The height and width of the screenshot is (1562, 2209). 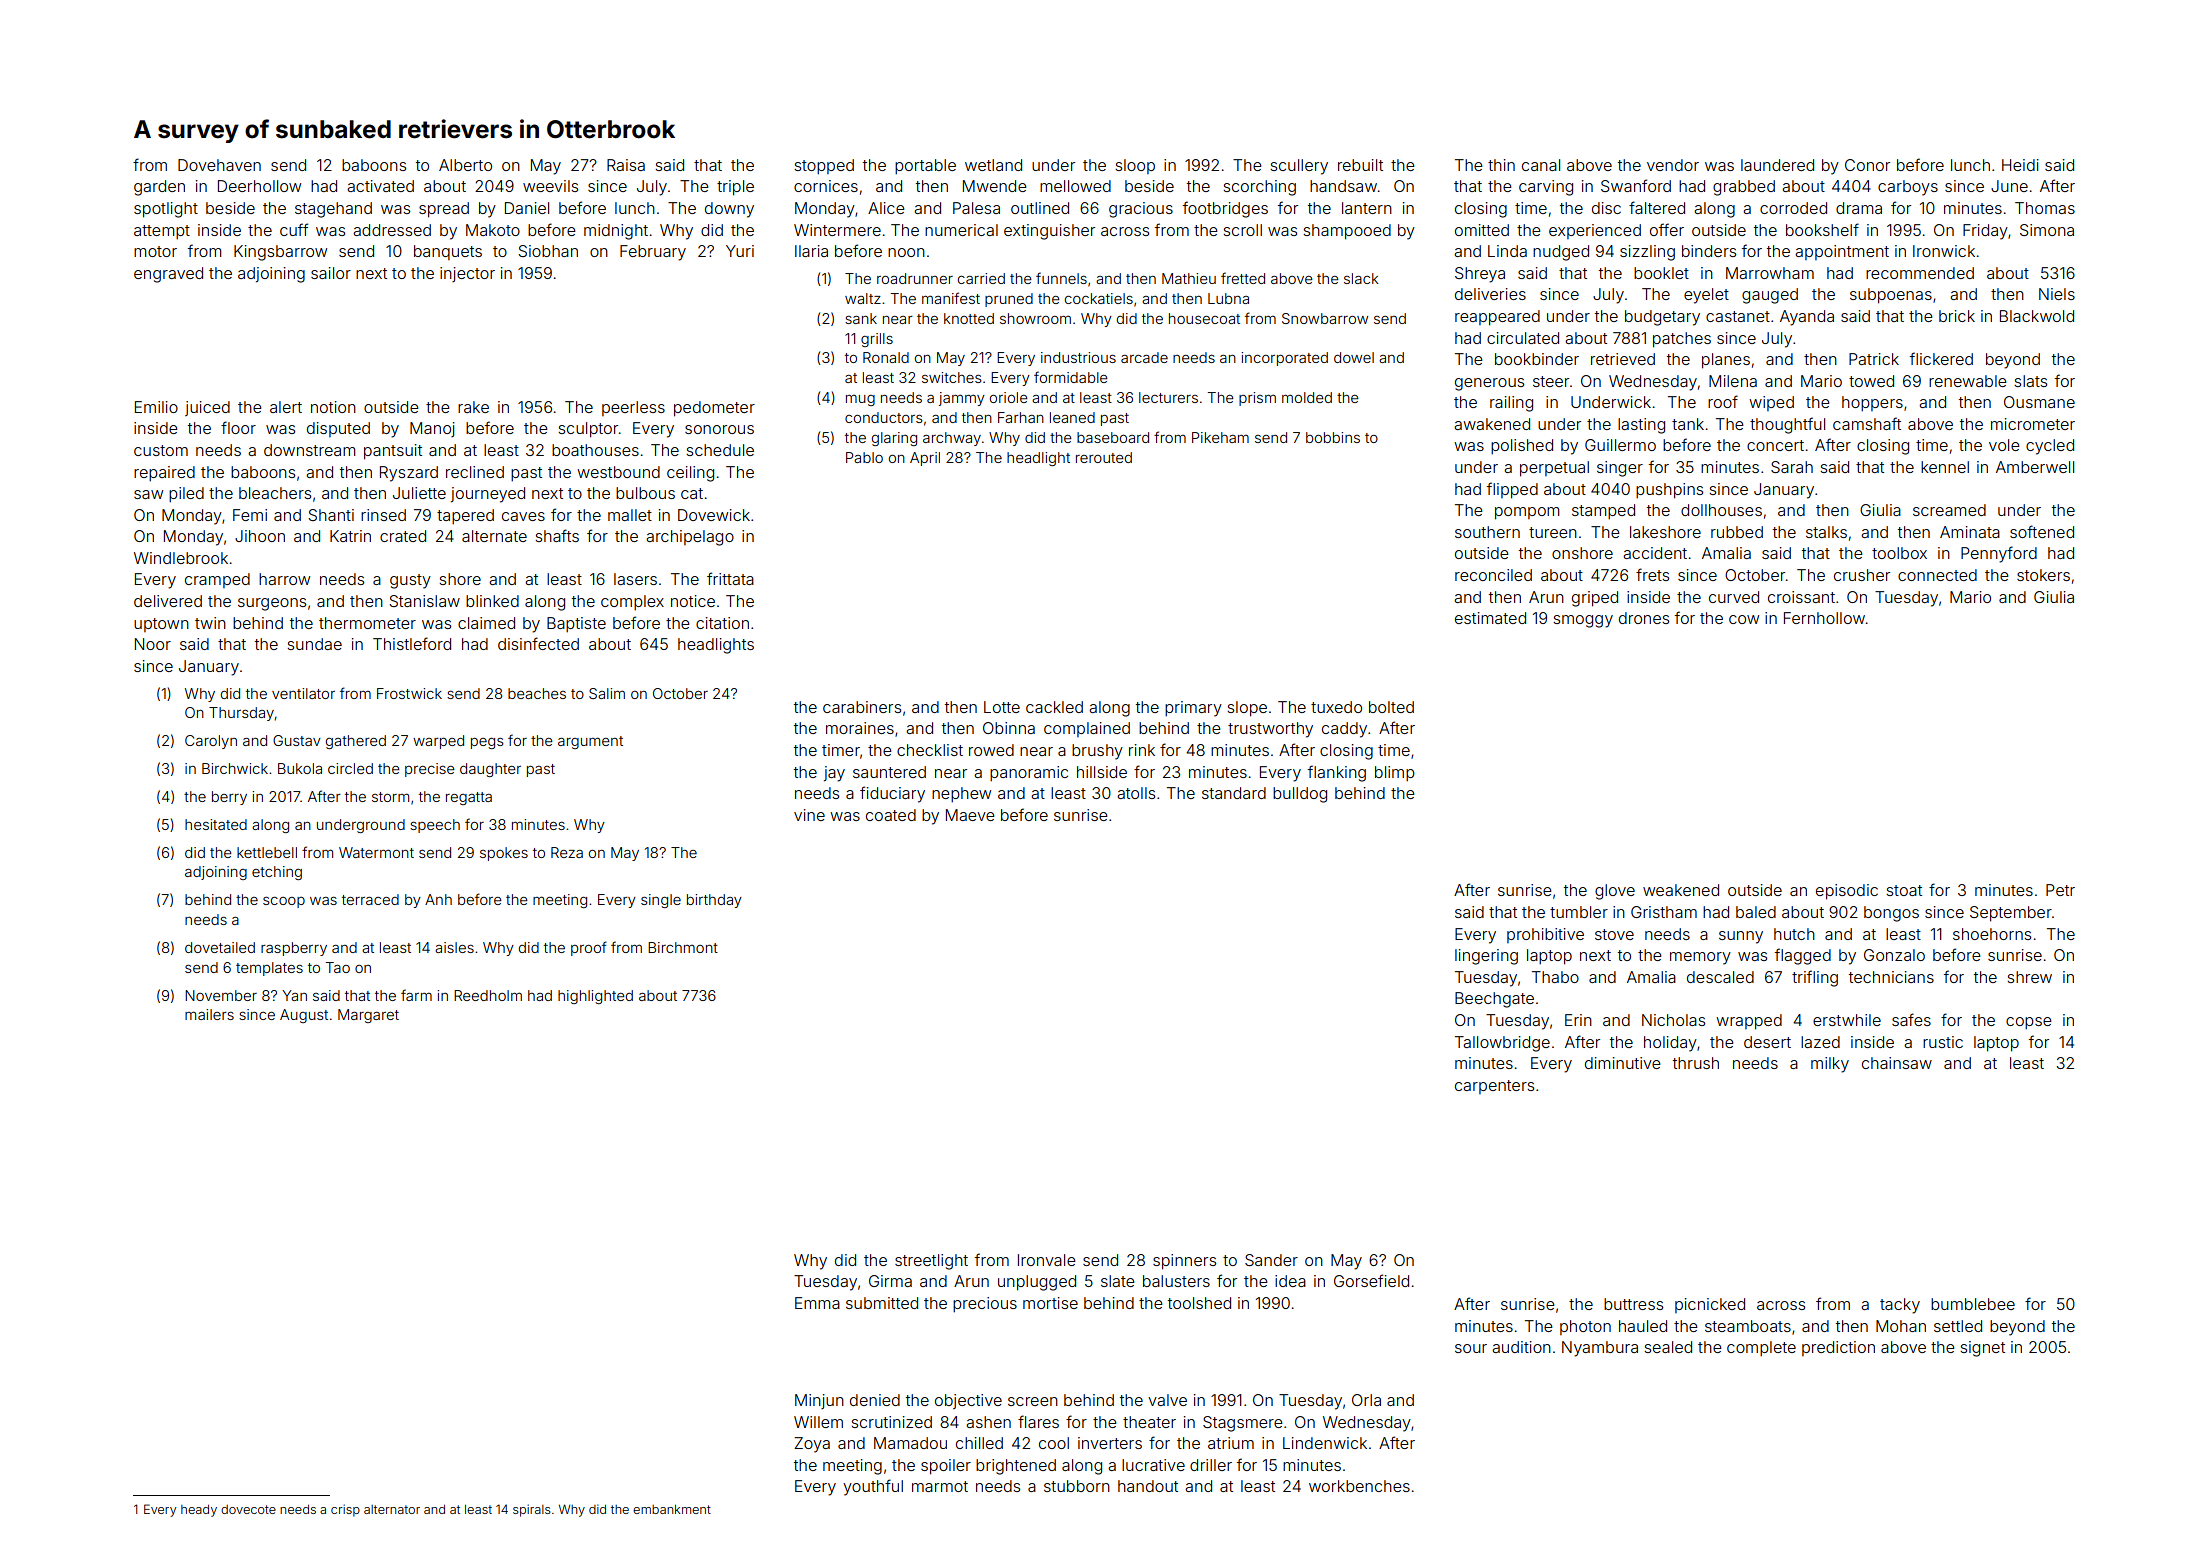 I want to click on sailor, so click(x=331, y=273).
